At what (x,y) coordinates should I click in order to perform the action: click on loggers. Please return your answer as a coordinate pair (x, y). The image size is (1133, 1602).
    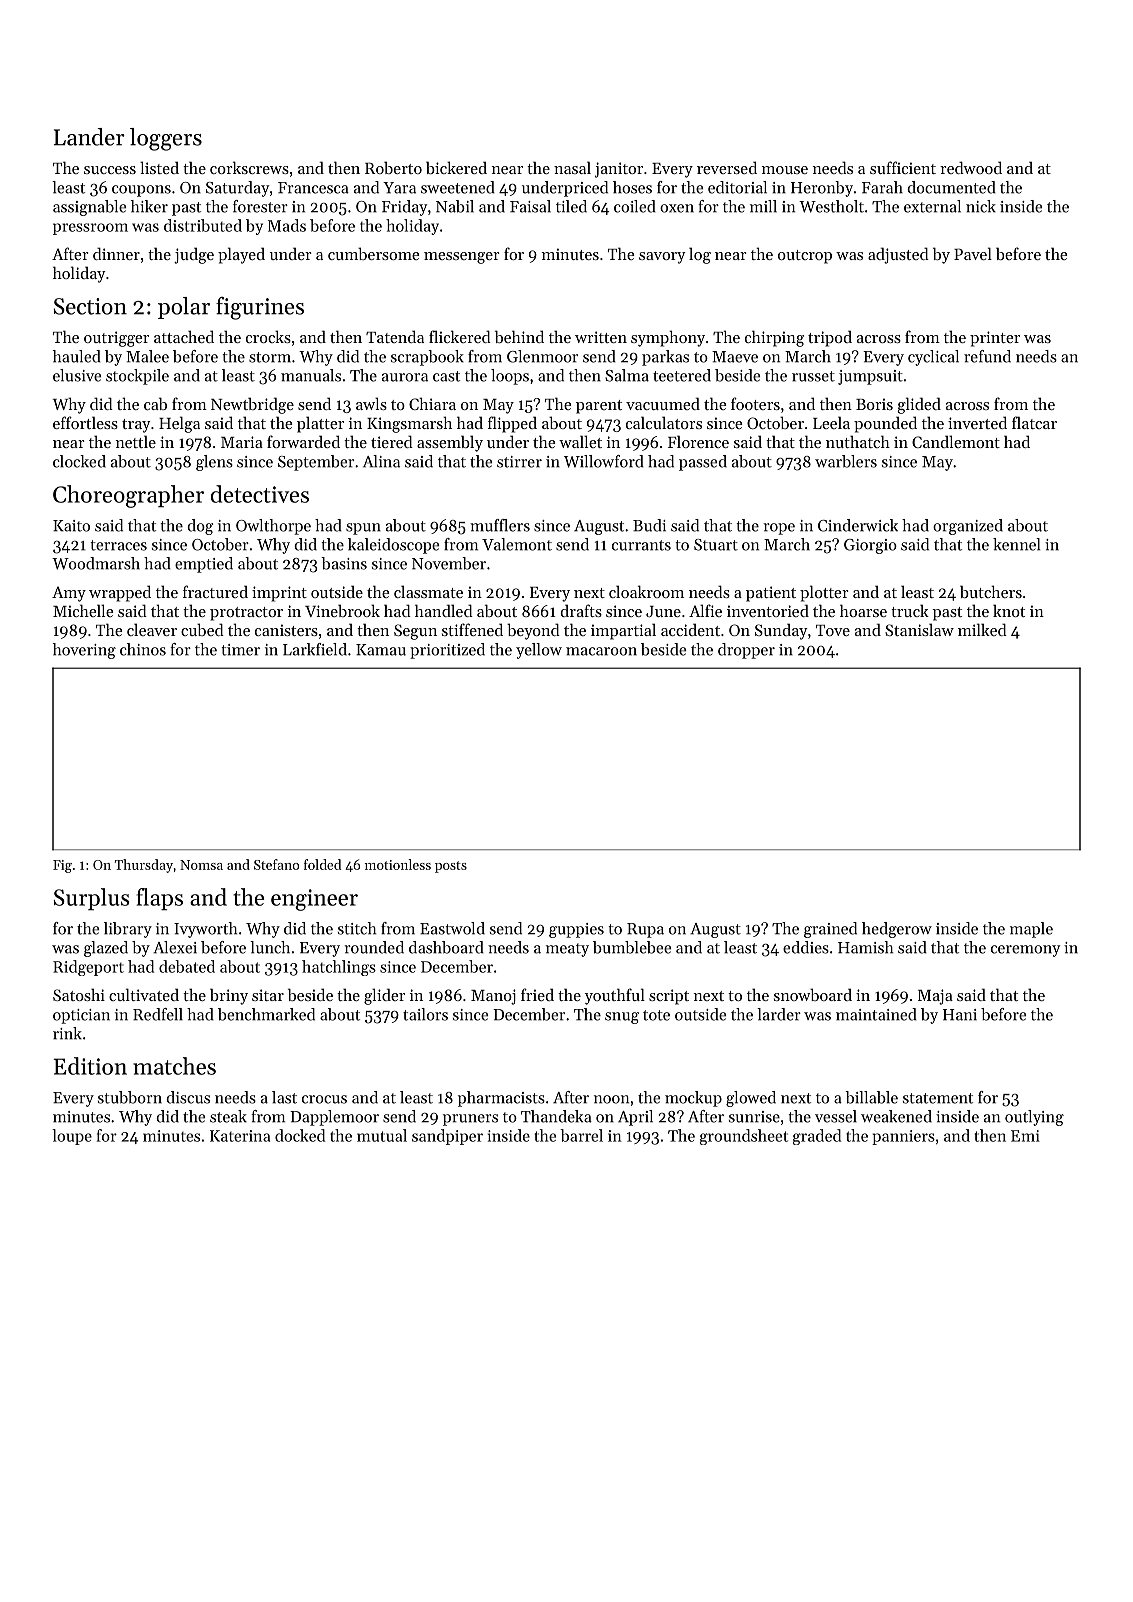
    Looking at the image, I should click on (166, 139).
